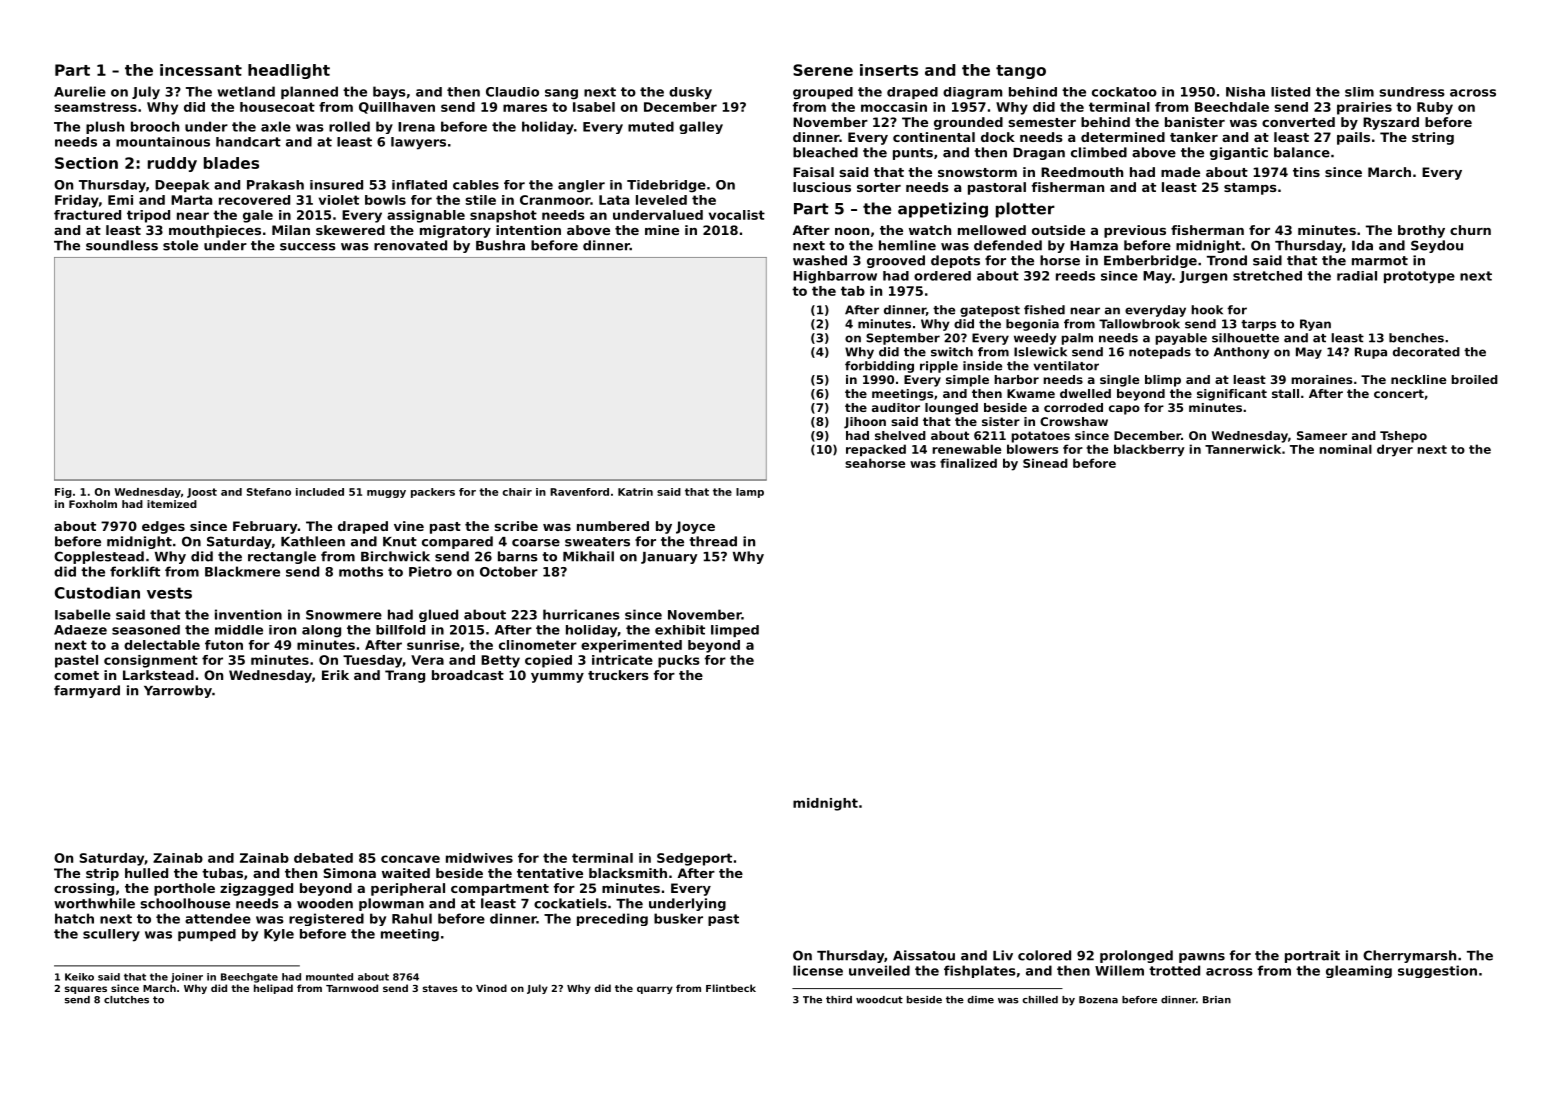 This image has height=1102, width=1559. Describe the element at coordinates (440, 988) in the image. I see `staves` at that location.
